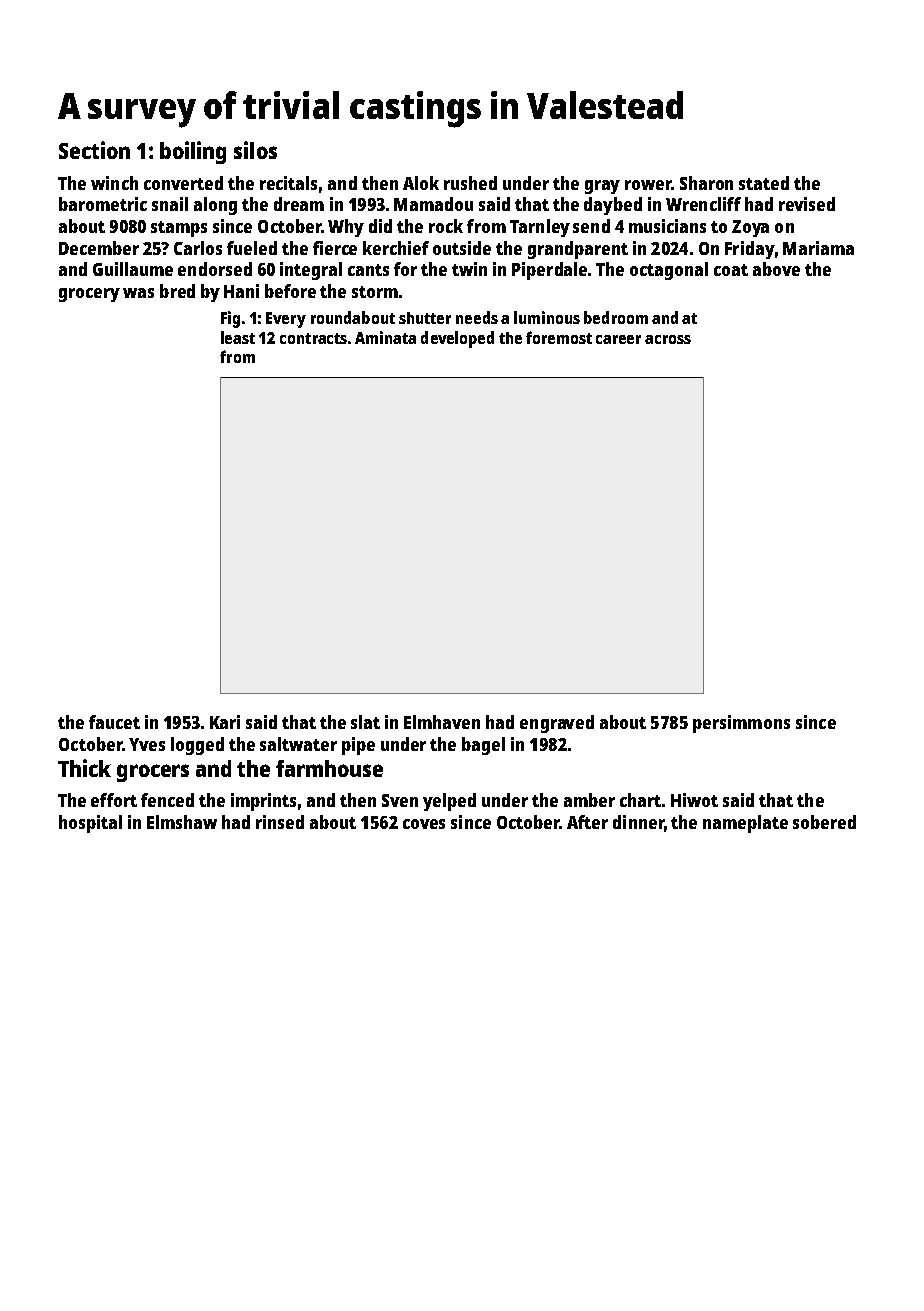 The image size is (924, 1311). What do you see at coordinates (457, 339) in the screenshot?
I see `developed` at bounding box center [457, 339].
